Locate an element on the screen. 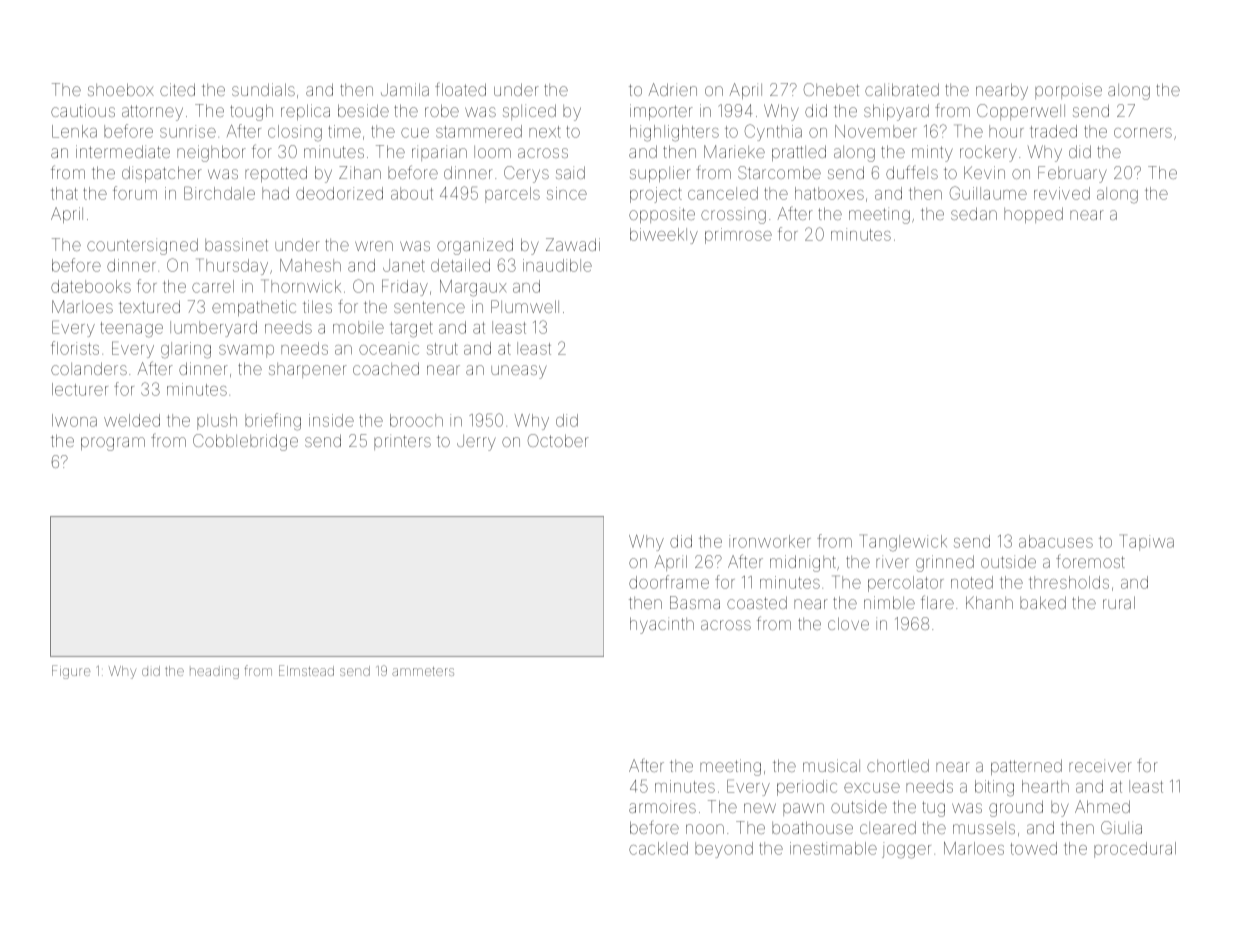 The image size is (1233, 952). boathouse is located at coordinates (812, 827).
